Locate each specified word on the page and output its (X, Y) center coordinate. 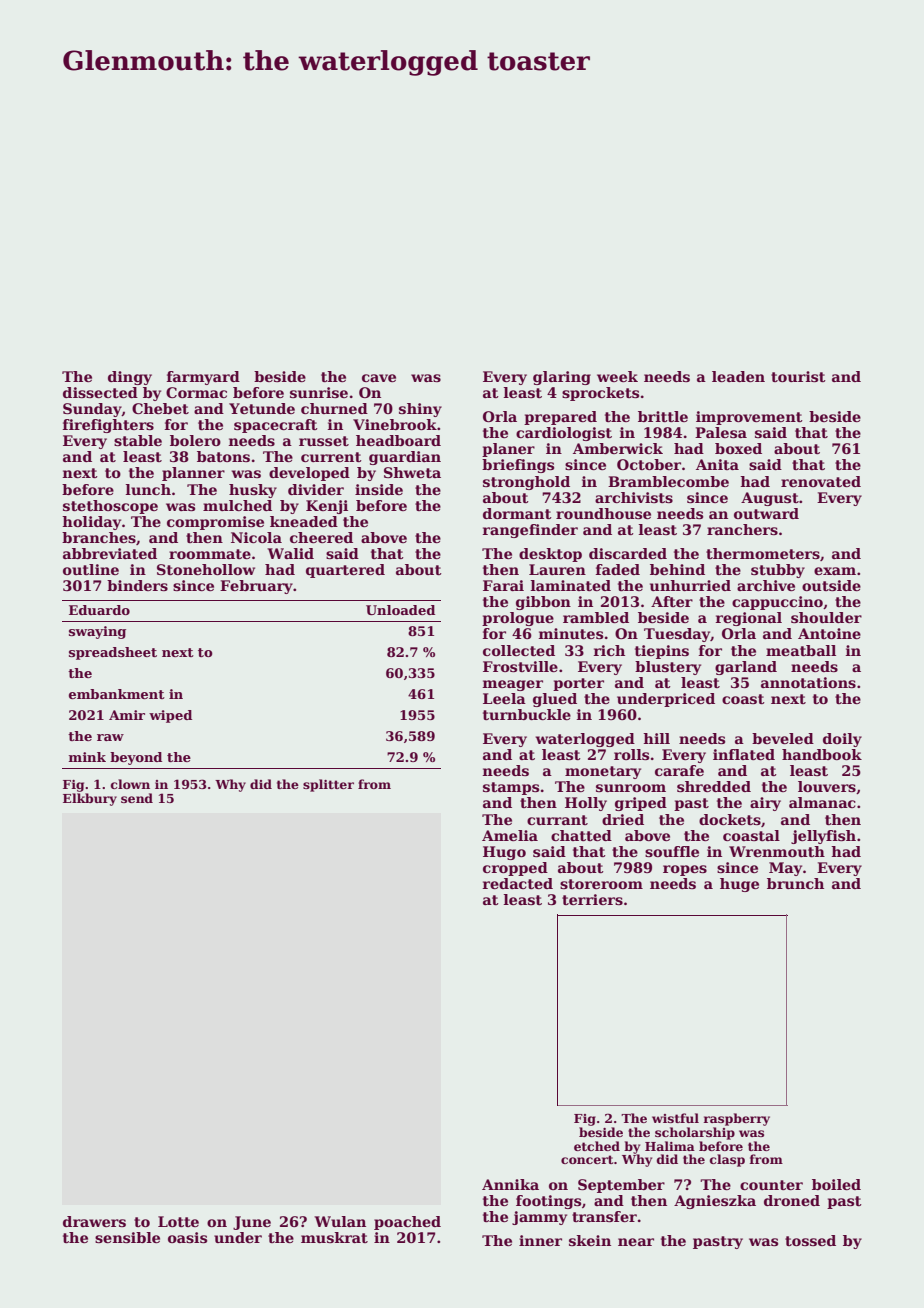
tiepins (662, 652)
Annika (510, 1184)
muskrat (334, 1237)
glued (555, 700)
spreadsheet (113, 653)
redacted (518, 883)
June (252, 1223)
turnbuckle (527, 714)
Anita (717, 464)
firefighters (108, 426)
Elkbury (90, 799)
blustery (668, 668)
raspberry (736, 1119)
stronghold (526, 483)
